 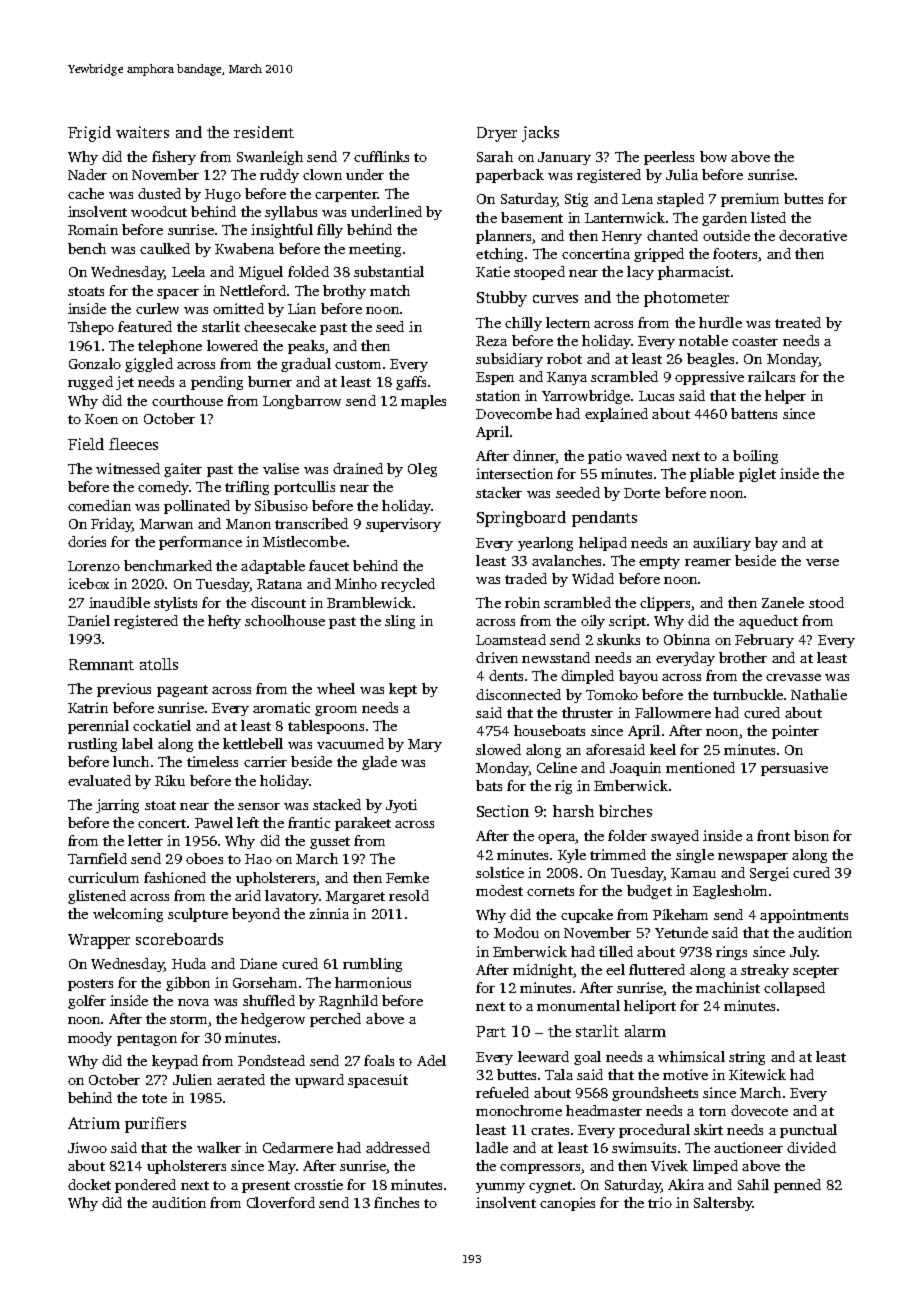 What do you see at coordinates (567, 1204) in the document?
I see `canopies` at bounding box center [567, 1204].
